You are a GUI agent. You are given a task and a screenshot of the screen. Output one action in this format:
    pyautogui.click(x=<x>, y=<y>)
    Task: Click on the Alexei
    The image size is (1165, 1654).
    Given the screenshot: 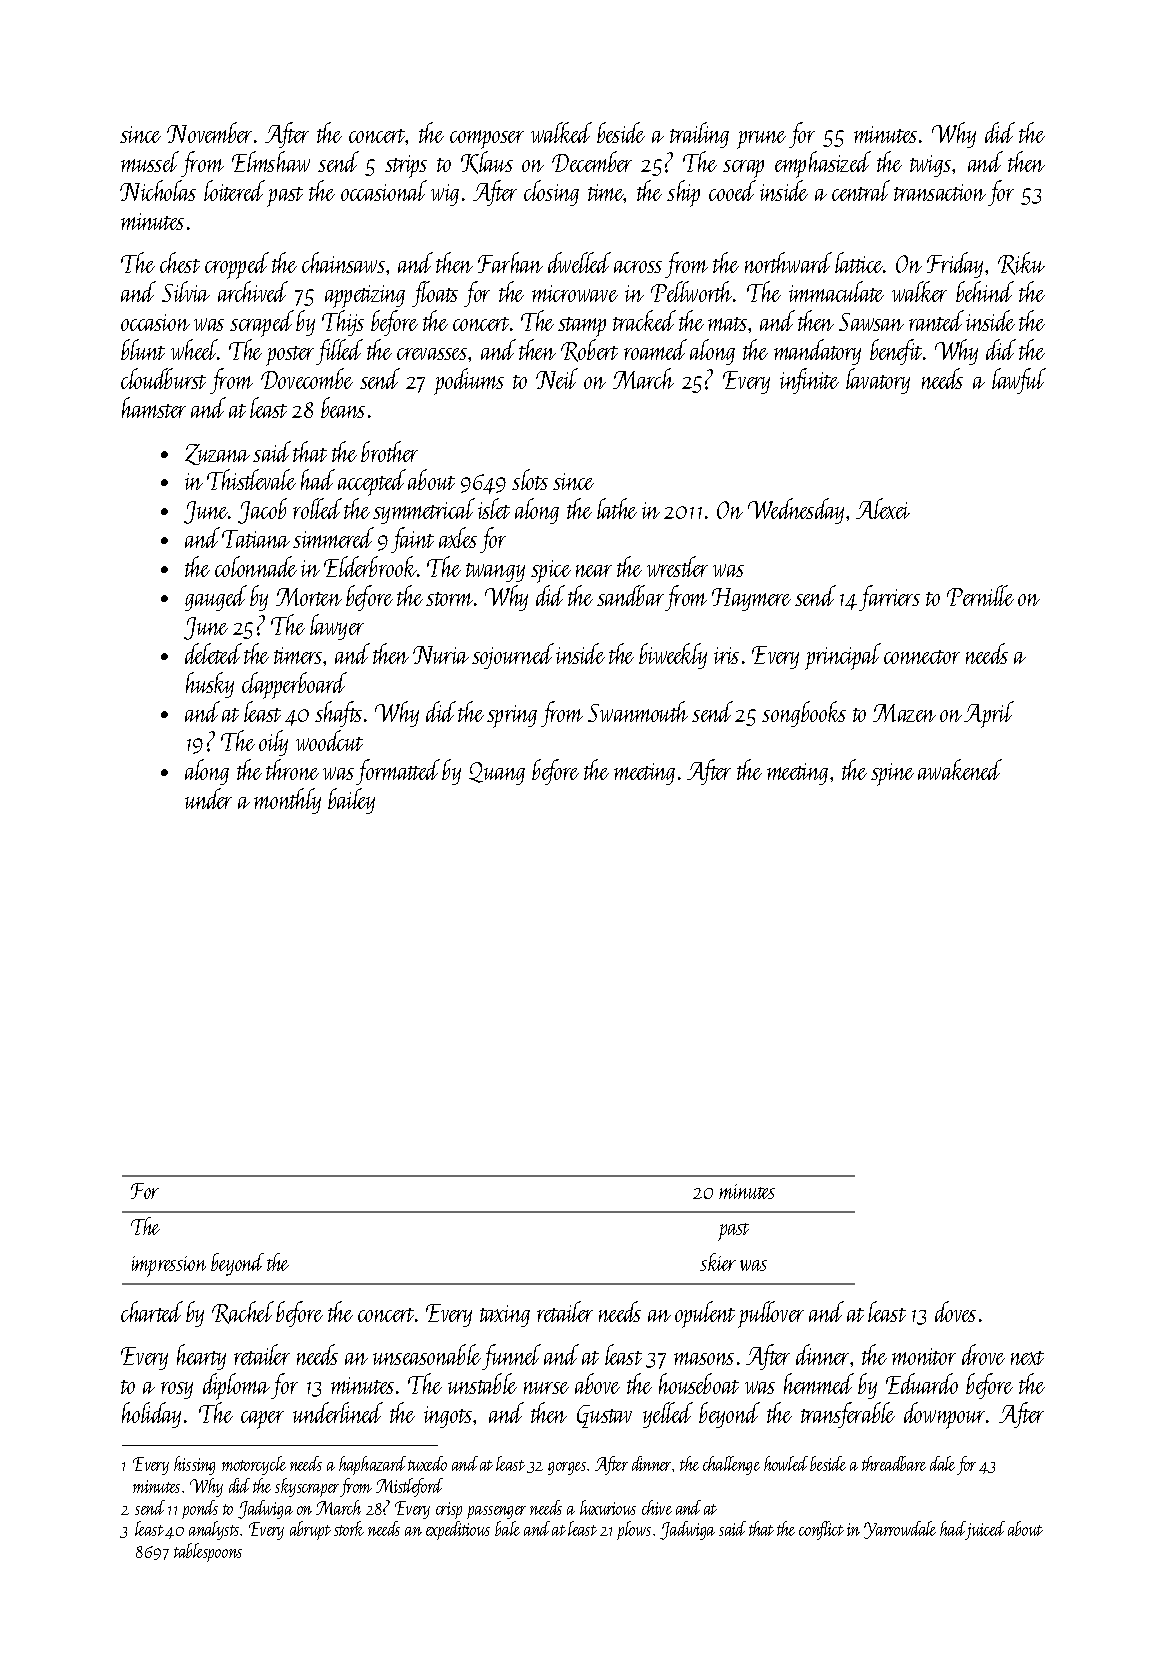 What is the action you would take?
    pyautogui.click(x=883, y=508)
